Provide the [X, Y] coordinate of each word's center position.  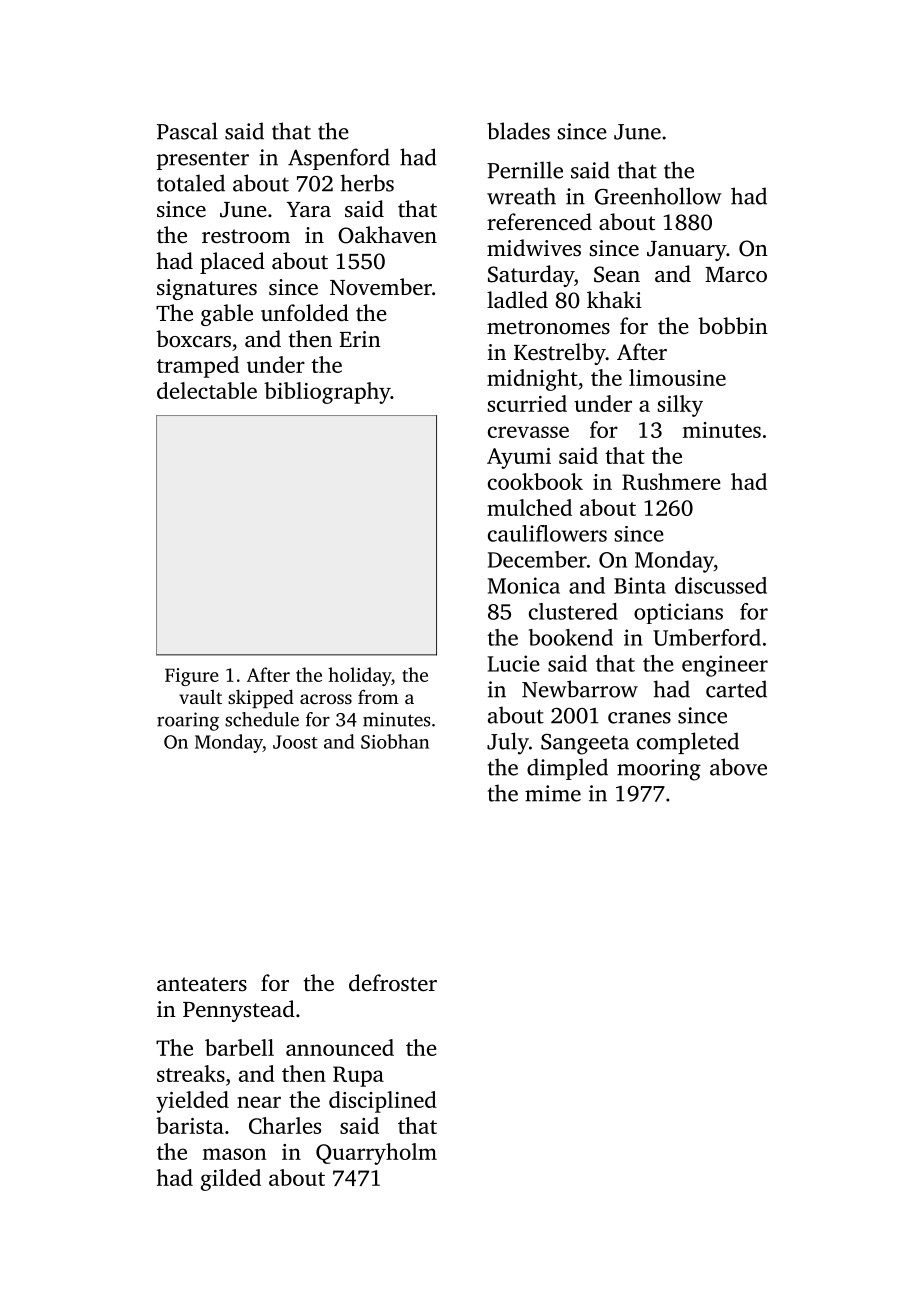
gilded [231, 1180]
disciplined [383, 1102]
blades [518, 131]
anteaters [202, 984]
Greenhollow [658, 196]
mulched [529, 507]
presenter [203, 161]
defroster [393, 983]
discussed [721, 585]
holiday [360, 676]
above [738, 767]
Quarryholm [376, 1154]
